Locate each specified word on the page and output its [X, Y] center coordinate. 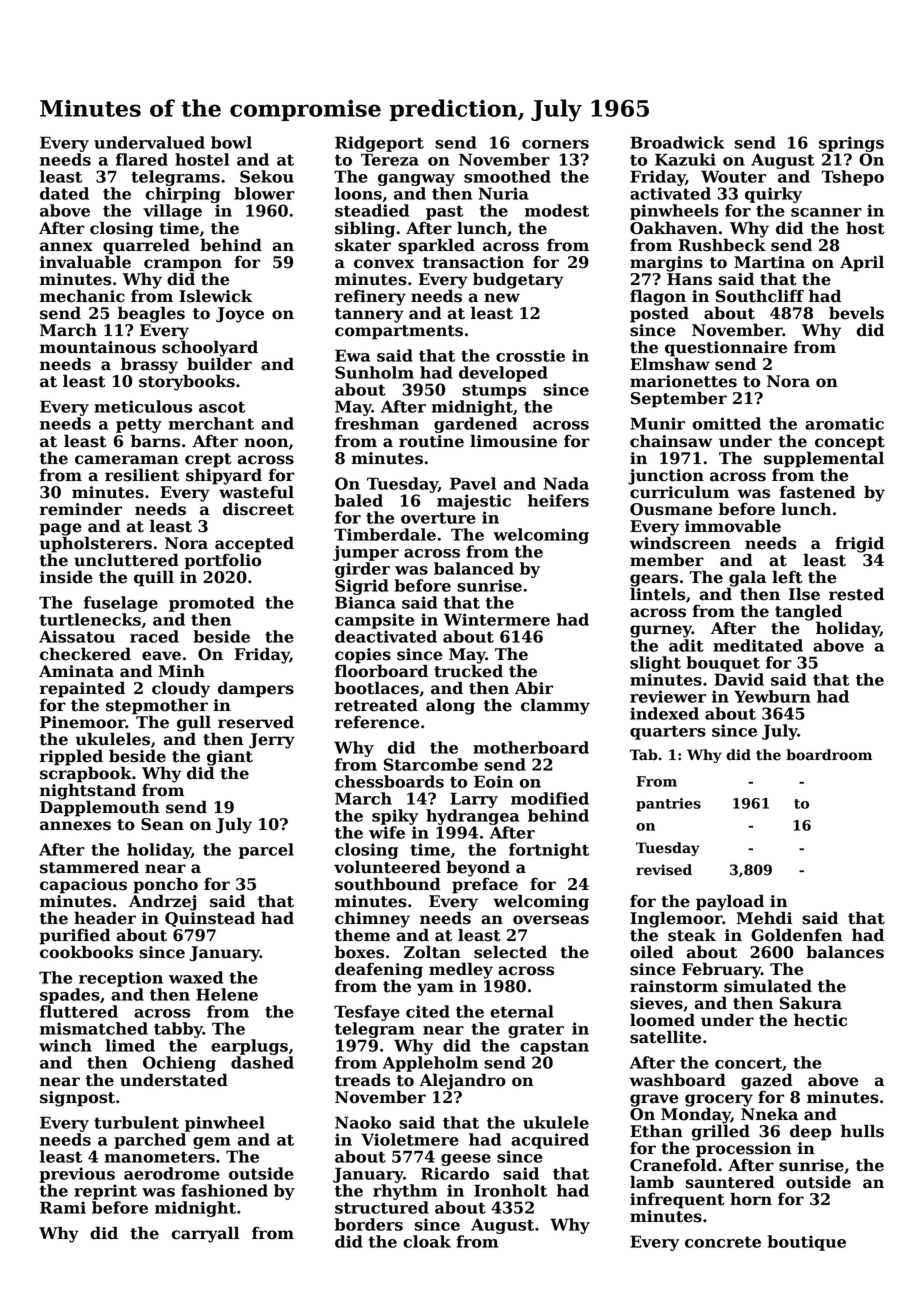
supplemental [824, 459]
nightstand [88, 791]
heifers [558, 500]
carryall [205, 1234]
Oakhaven [674, 228]
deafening [379, 970]
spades [70, 996]
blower [264, 193]
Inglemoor [676, 919]
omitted [727, 423]
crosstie [530, 355]
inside [66, 577]
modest [557, 210]
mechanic [82, 296]
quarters [668, 732]
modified [550, 798]
